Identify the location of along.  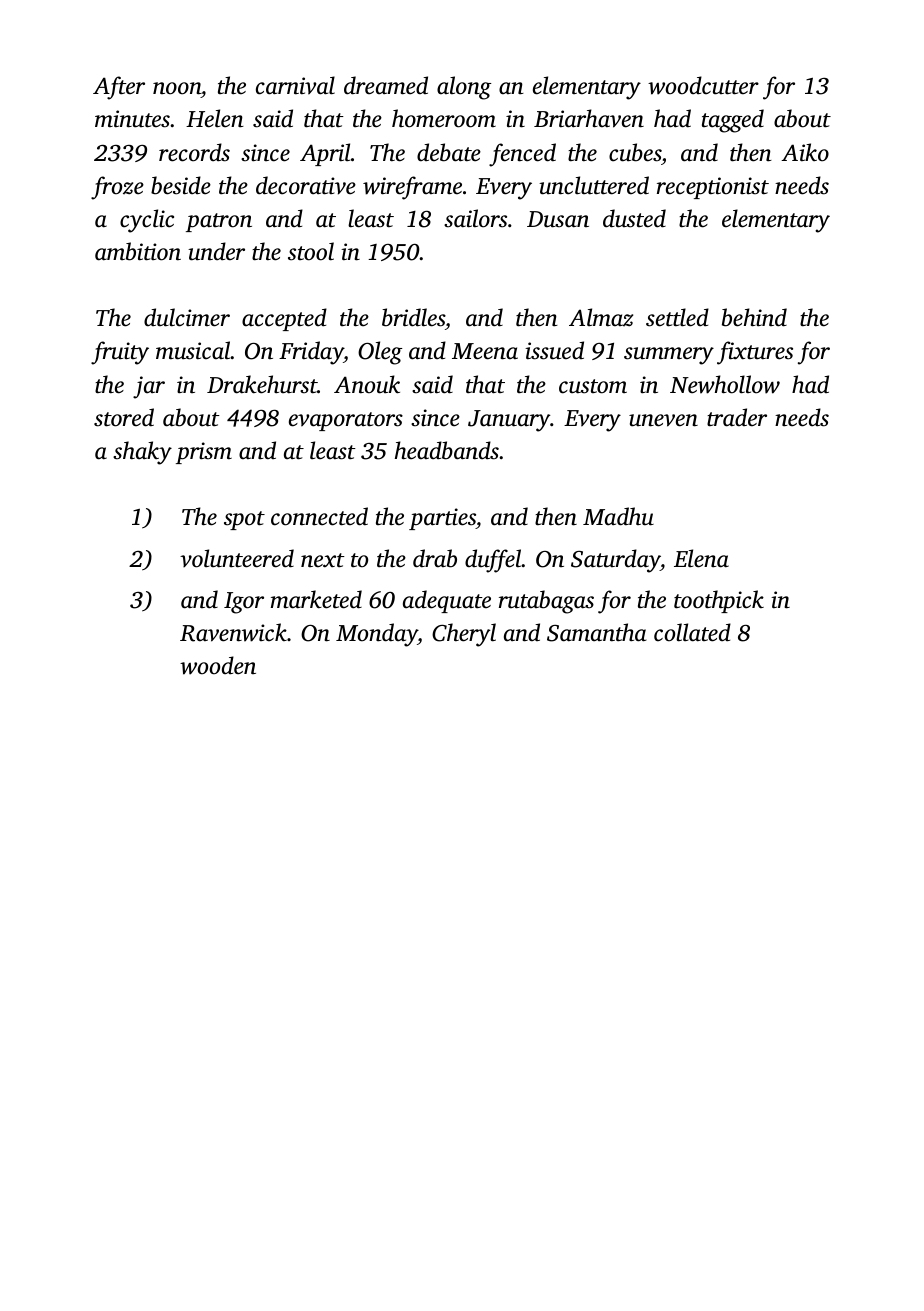
(464, 88).
